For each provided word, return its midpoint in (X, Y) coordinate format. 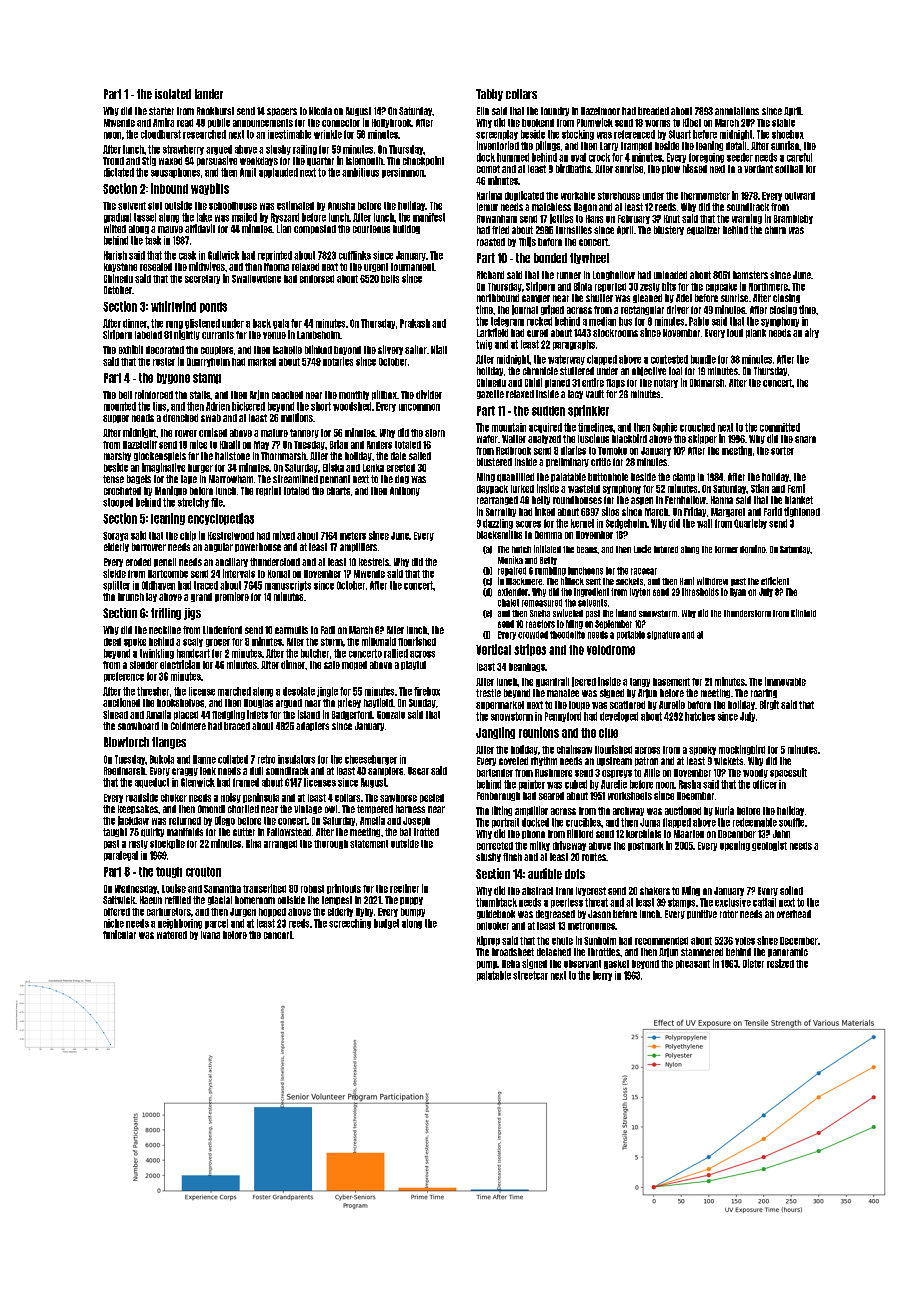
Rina (253, 843)
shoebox (788, 134)
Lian (284, 228)
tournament (412, 267)
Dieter (753, 963)
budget (386, 924)
